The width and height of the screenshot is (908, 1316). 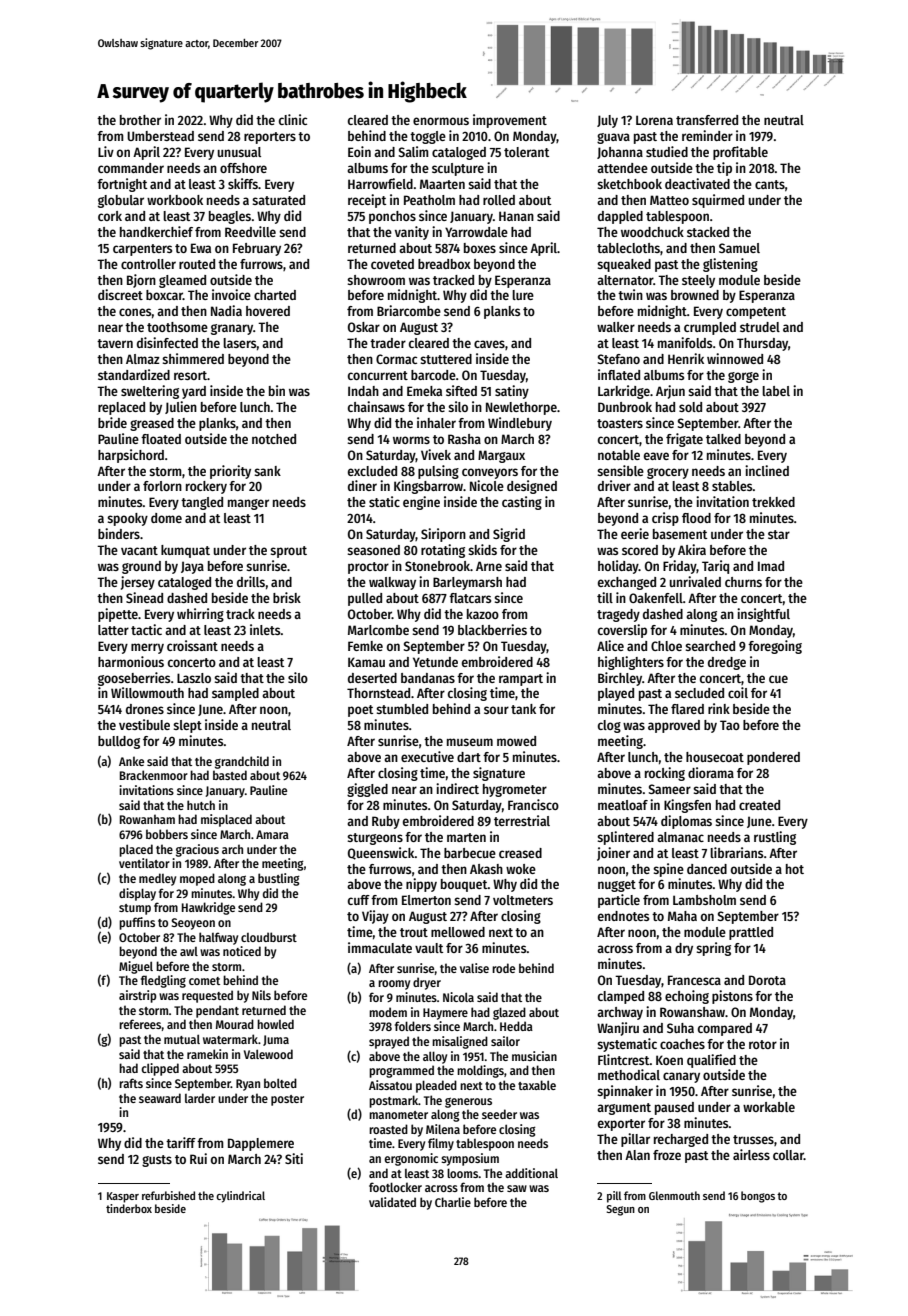 I want to click on gorge, so click(x=743, y=377).
